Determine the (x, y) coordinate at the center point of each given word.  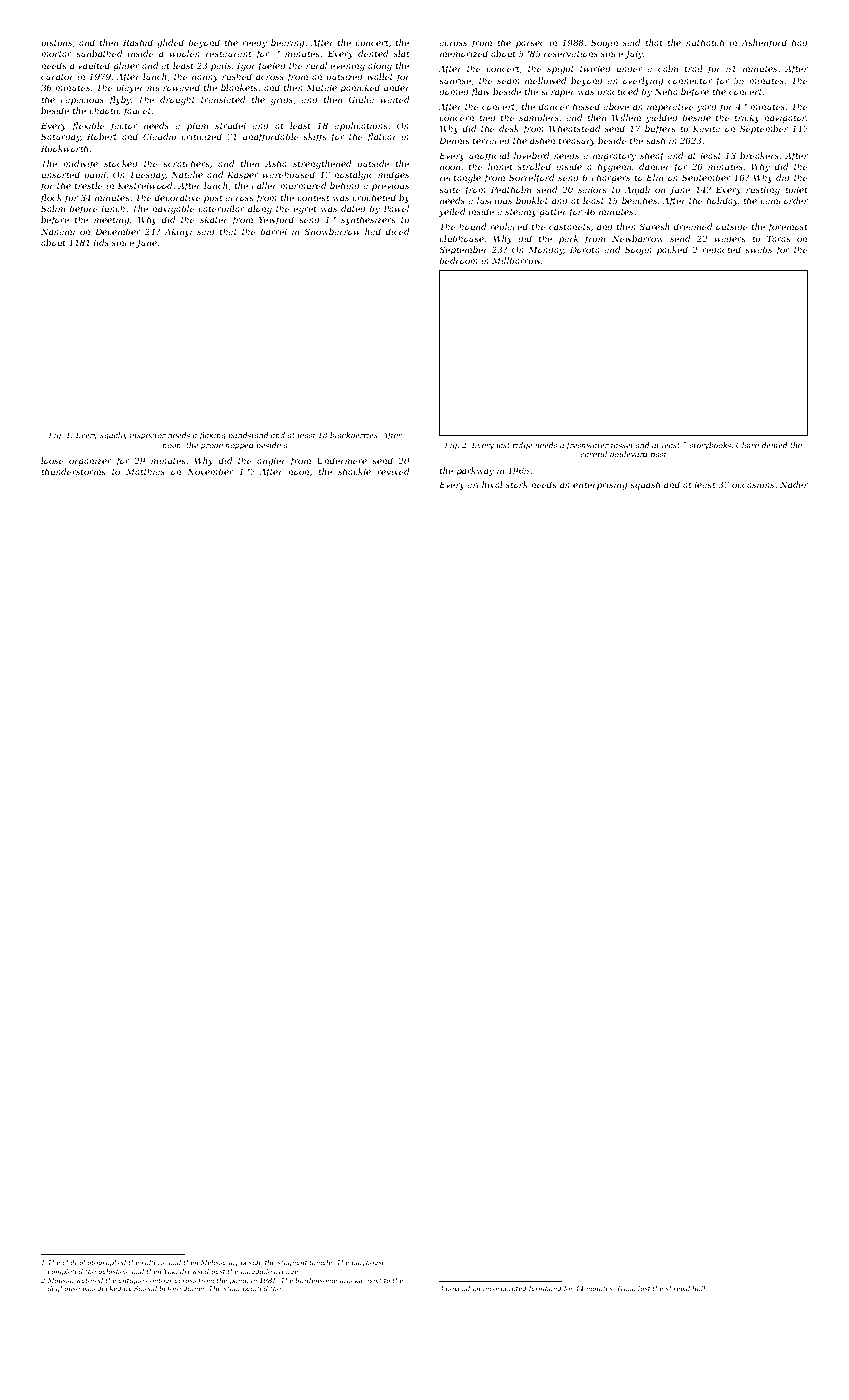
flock (51, 198)
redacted (721, 249)
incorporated (505, 1289)
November (210, 471)
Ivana (626, 1288)
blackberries (354, 435)
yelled (452, 212)
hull (698, 1288)
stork (517, 484)
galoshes (112, 1272)
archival (485, 484)
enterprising (600, 486)
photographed (102, 1263)
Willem (626, 117)
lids (101, 242)
